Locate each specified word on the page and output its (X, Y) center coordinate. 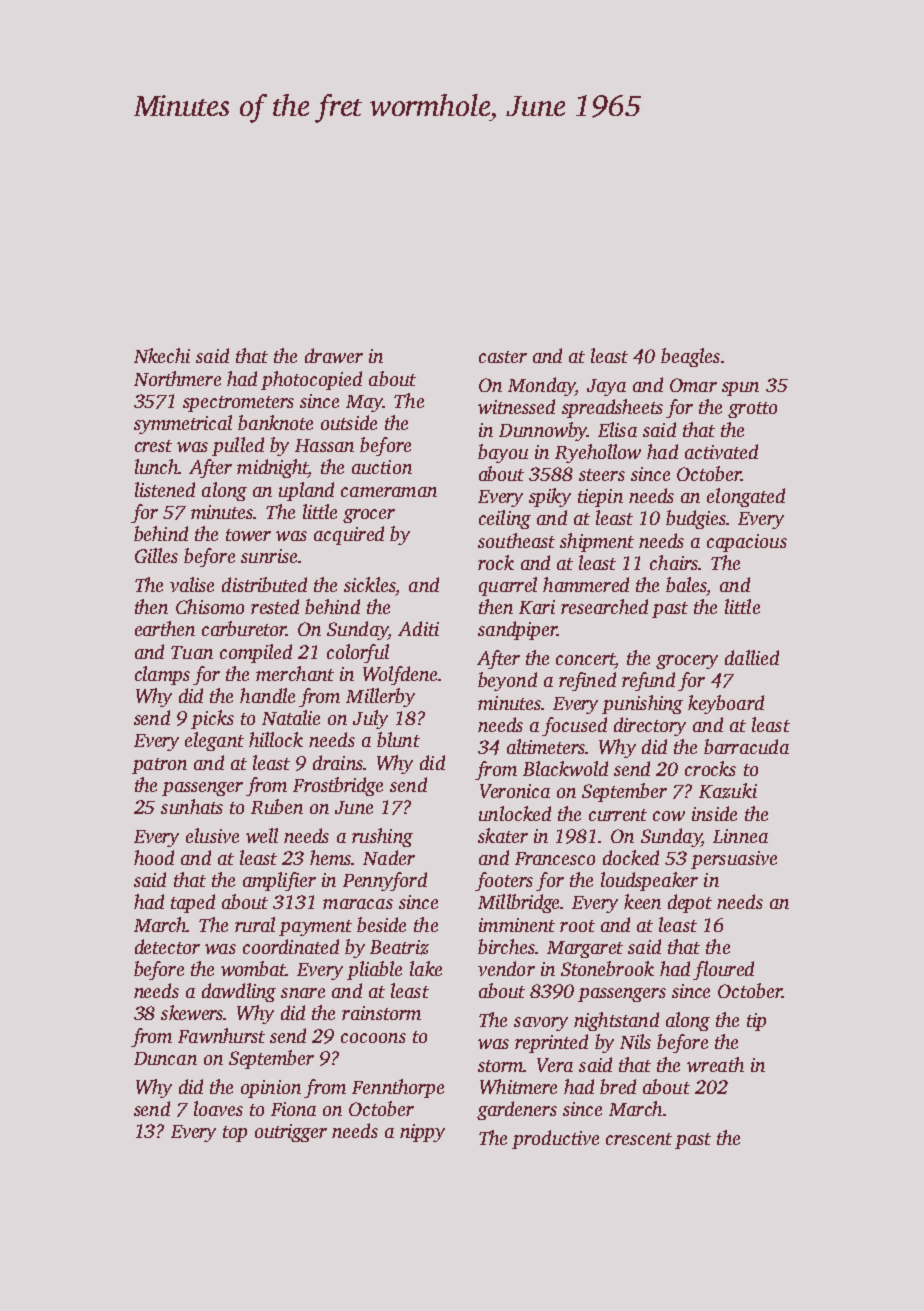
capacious (747, 543)
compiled (256, 653)
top (235, 1134)
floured (723, 970)
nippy (422, 1133)
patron (159, 766)
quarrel (508, 586)
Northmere (177, 378)
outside (349, 422)
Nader (389, 857)
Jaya (606, 387)
